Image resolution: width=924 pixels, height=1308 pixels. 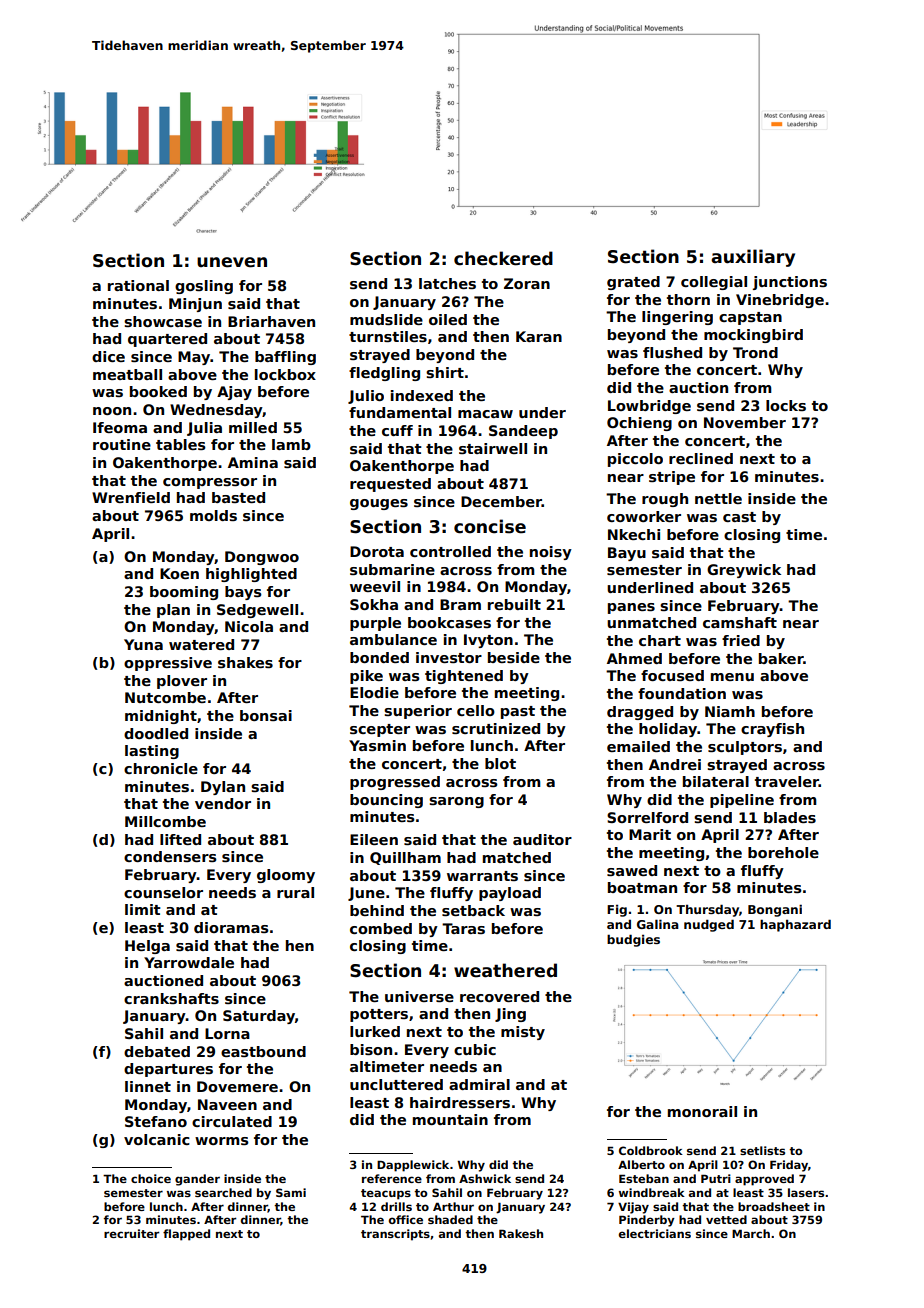 I want to click on transcripts, so click(x=395, y=1235).
